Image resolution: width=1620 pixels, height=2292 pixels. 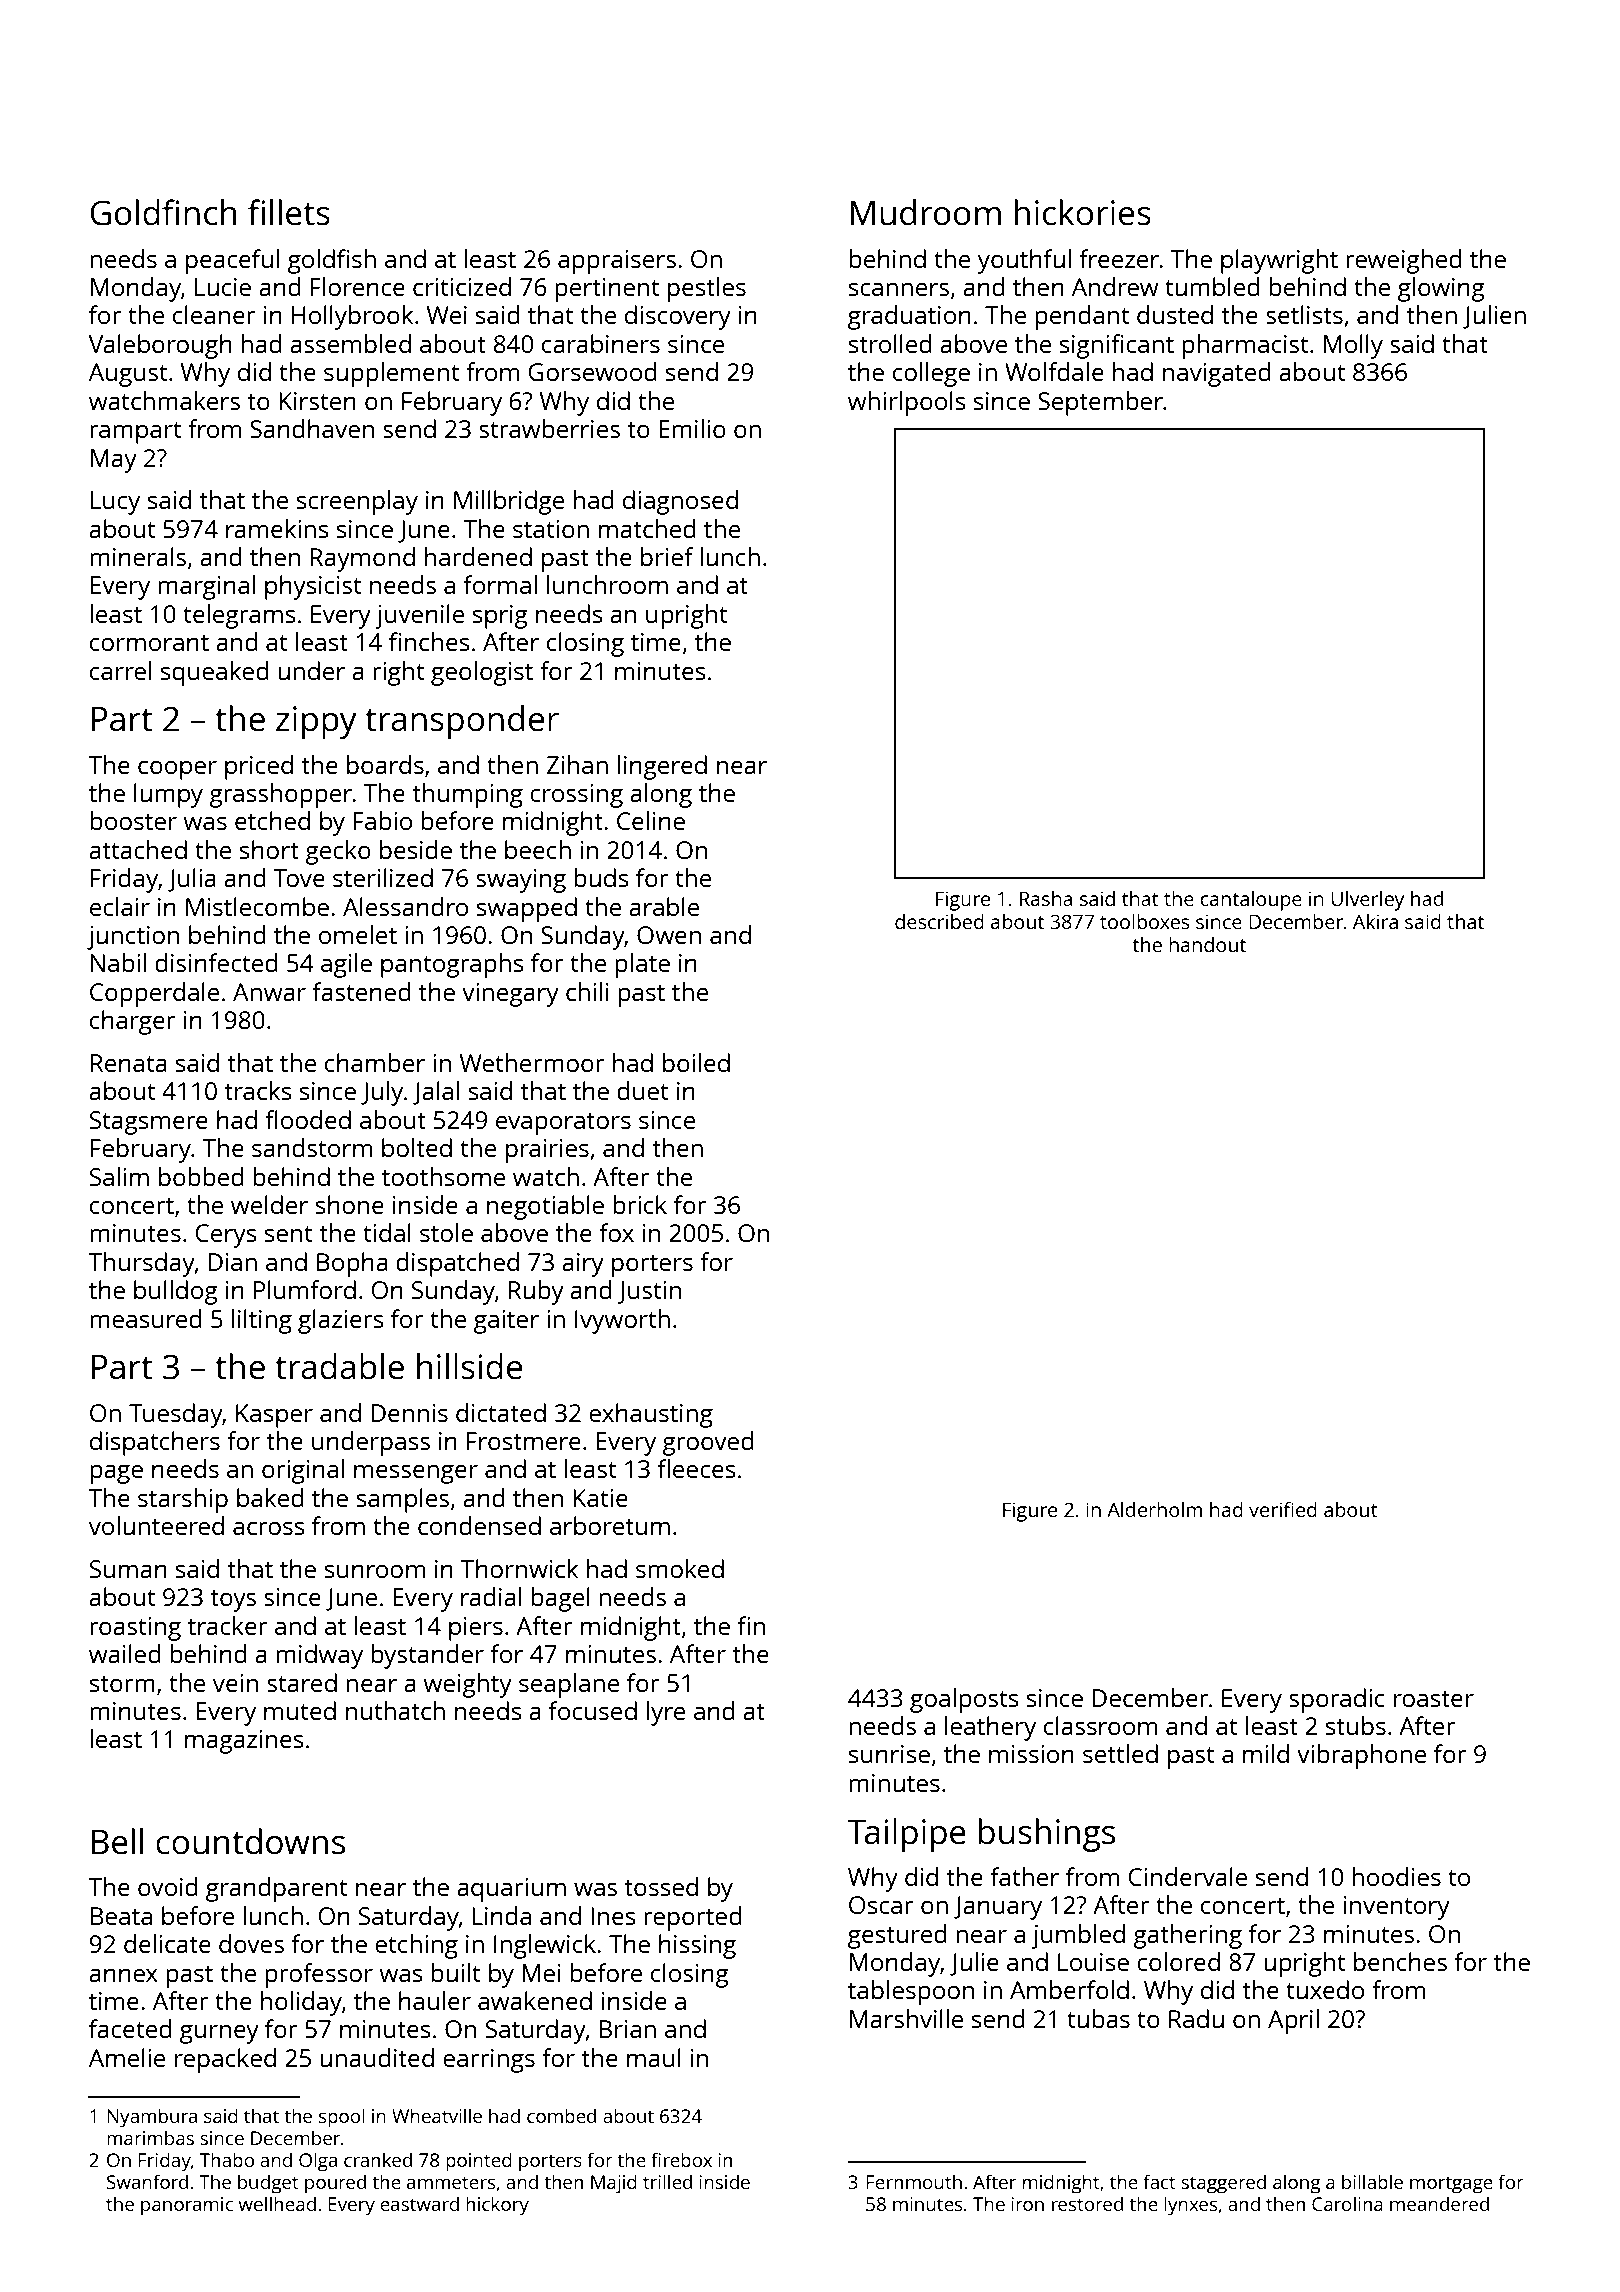 What do you see at coordinates (163, 212) in the page?
I see `Goldfinch` at bounding box center [163, 212].
